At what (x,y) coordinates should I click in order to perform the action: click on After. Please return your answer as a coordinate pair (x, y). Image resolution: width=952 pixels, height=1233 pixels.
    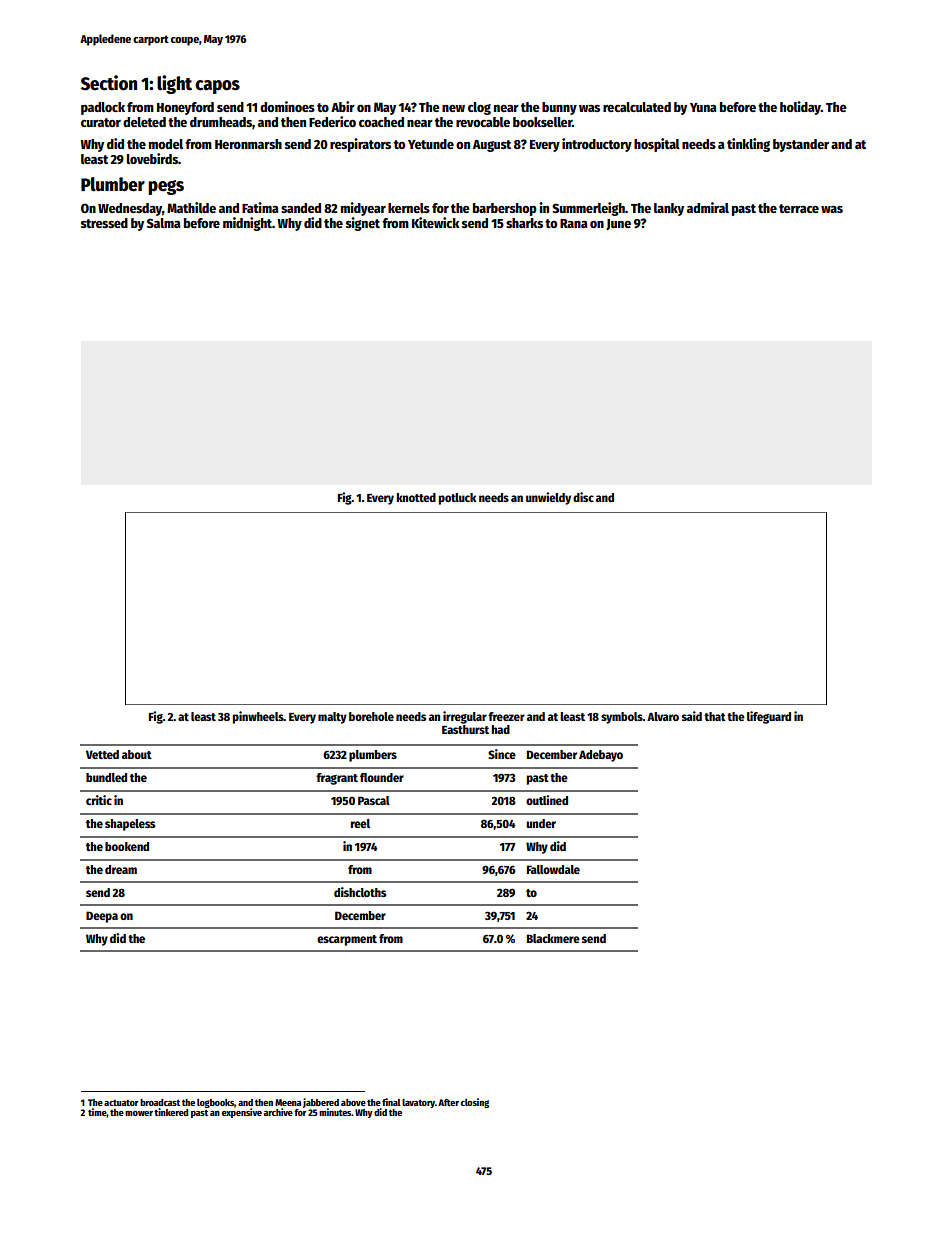
    Looking at the image, I should click on (448, 1102).
